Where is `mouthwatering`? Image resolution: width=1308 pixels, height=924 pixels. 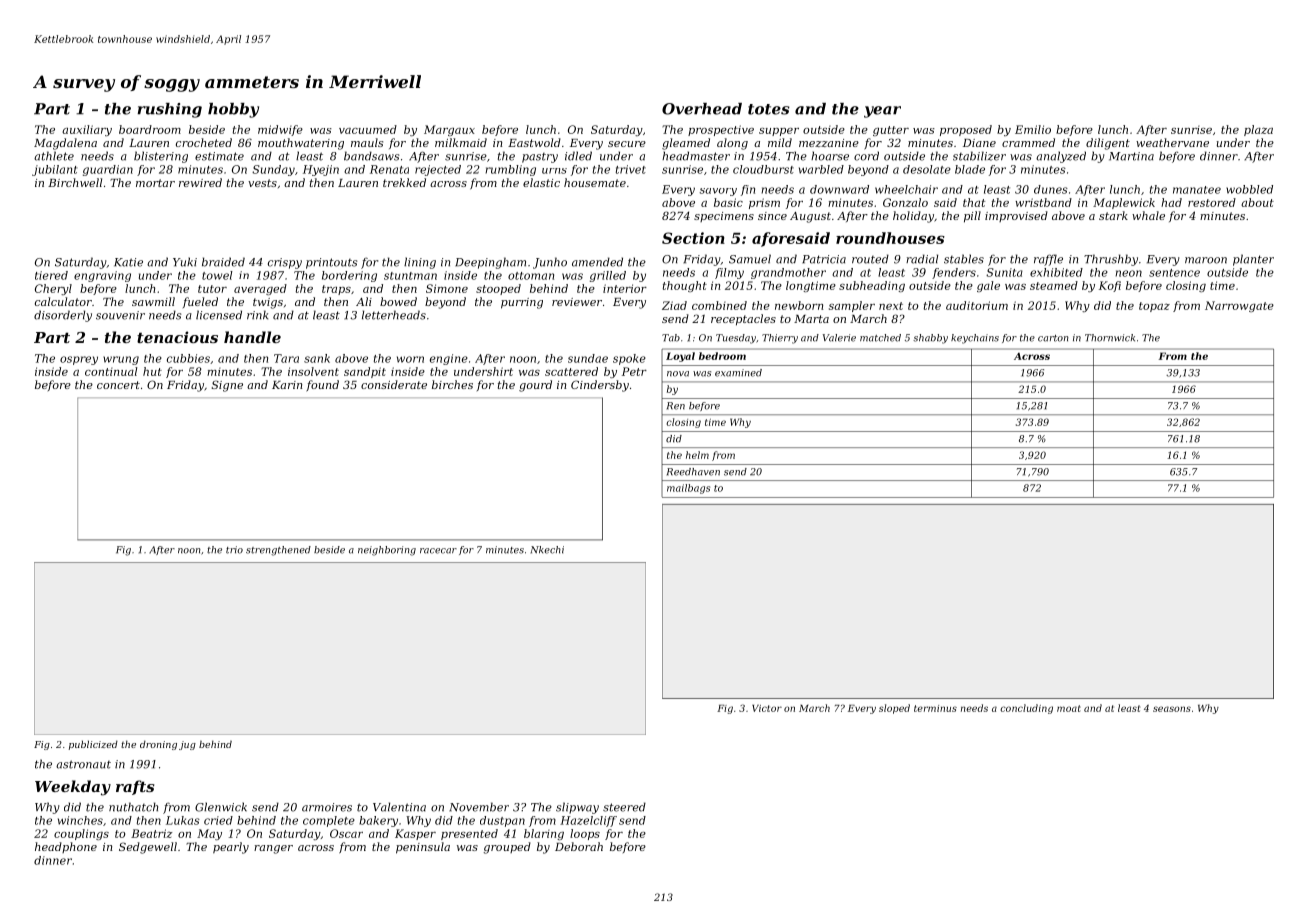
mouthwatering is located at coordinates (301, 144).
